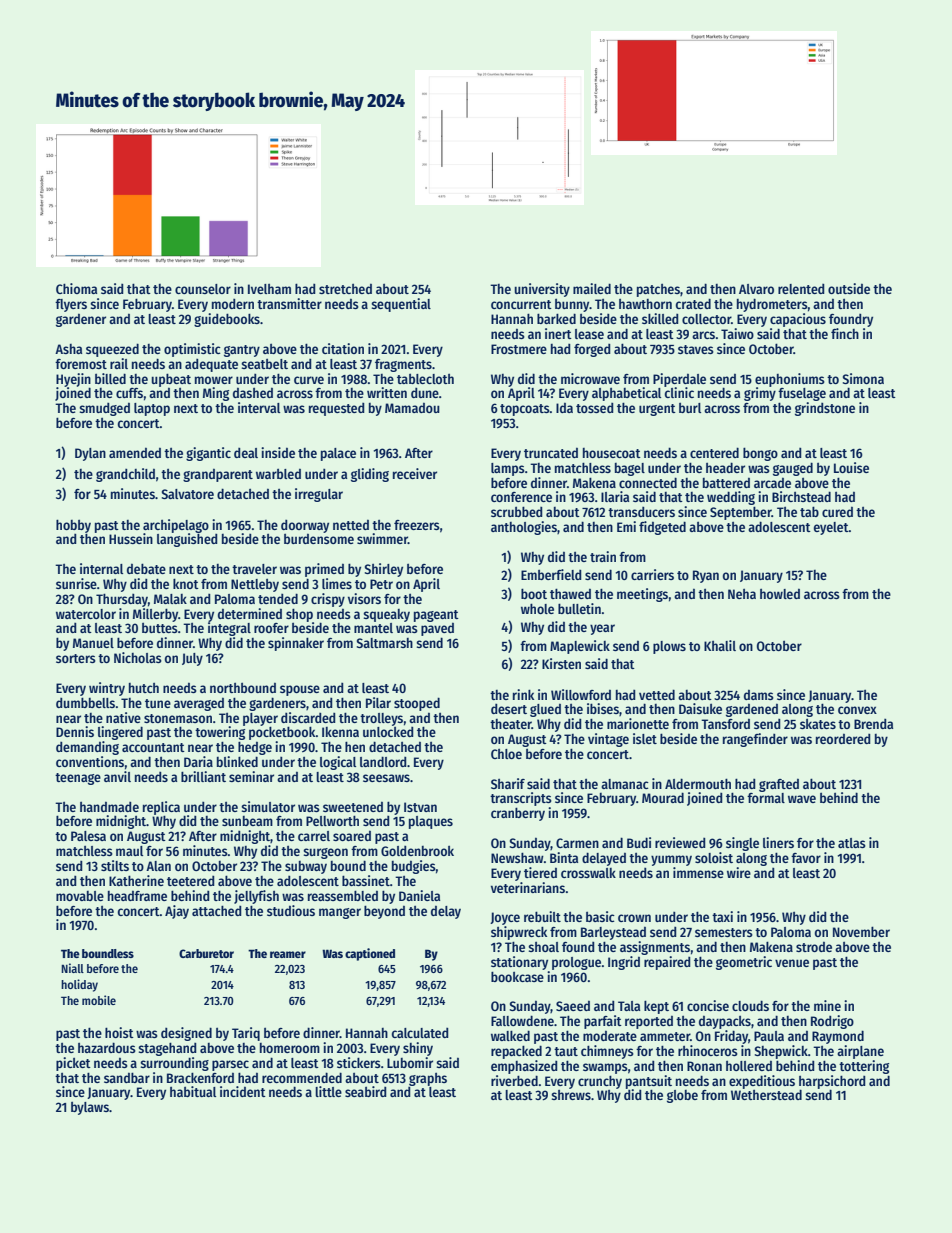  I want to click on spouse, so click(300, 690).
